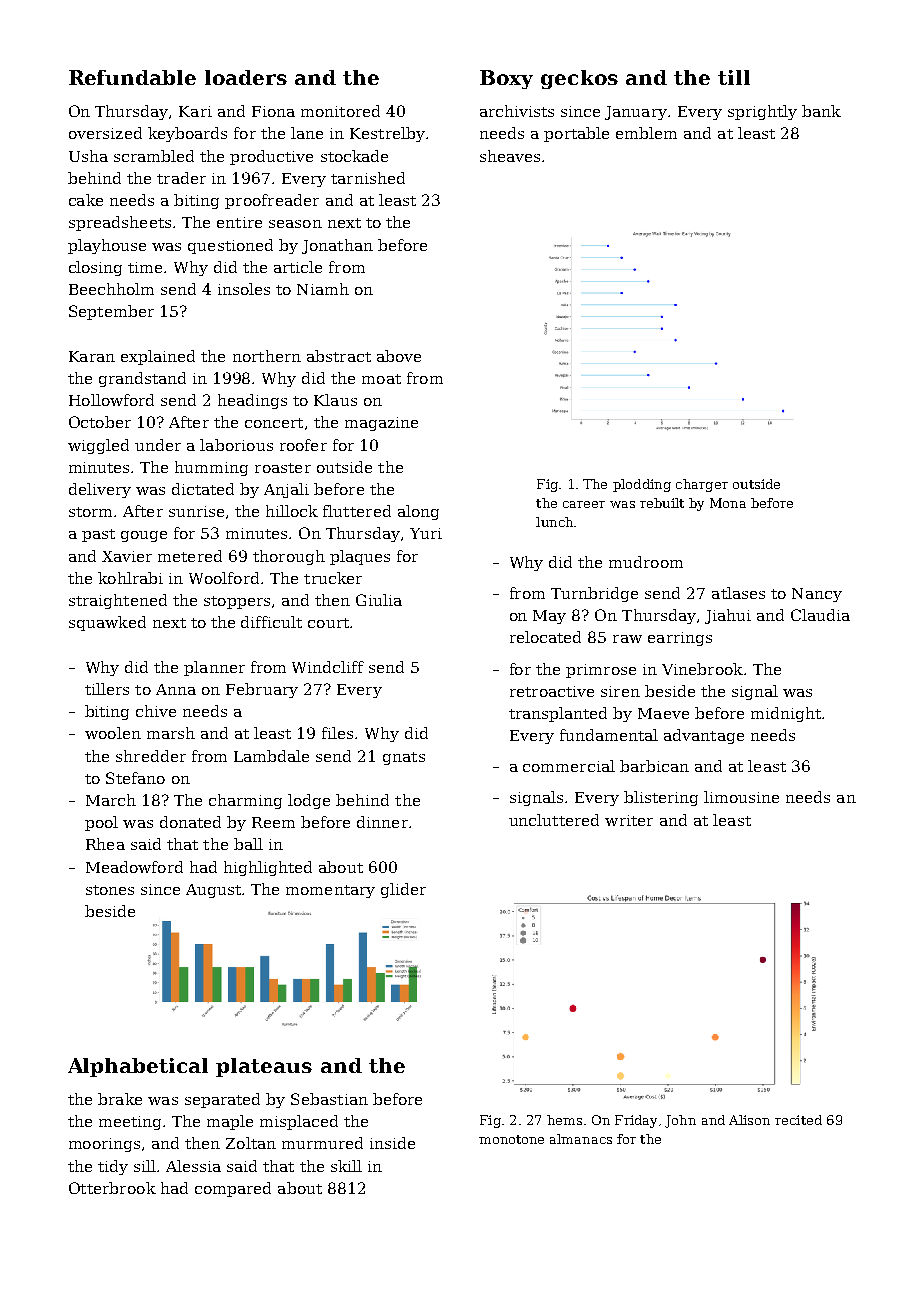 The image size is (924, 1308). Describe the element at coordinates (134, 867) in the page. I see `Meadowford` at that location.
